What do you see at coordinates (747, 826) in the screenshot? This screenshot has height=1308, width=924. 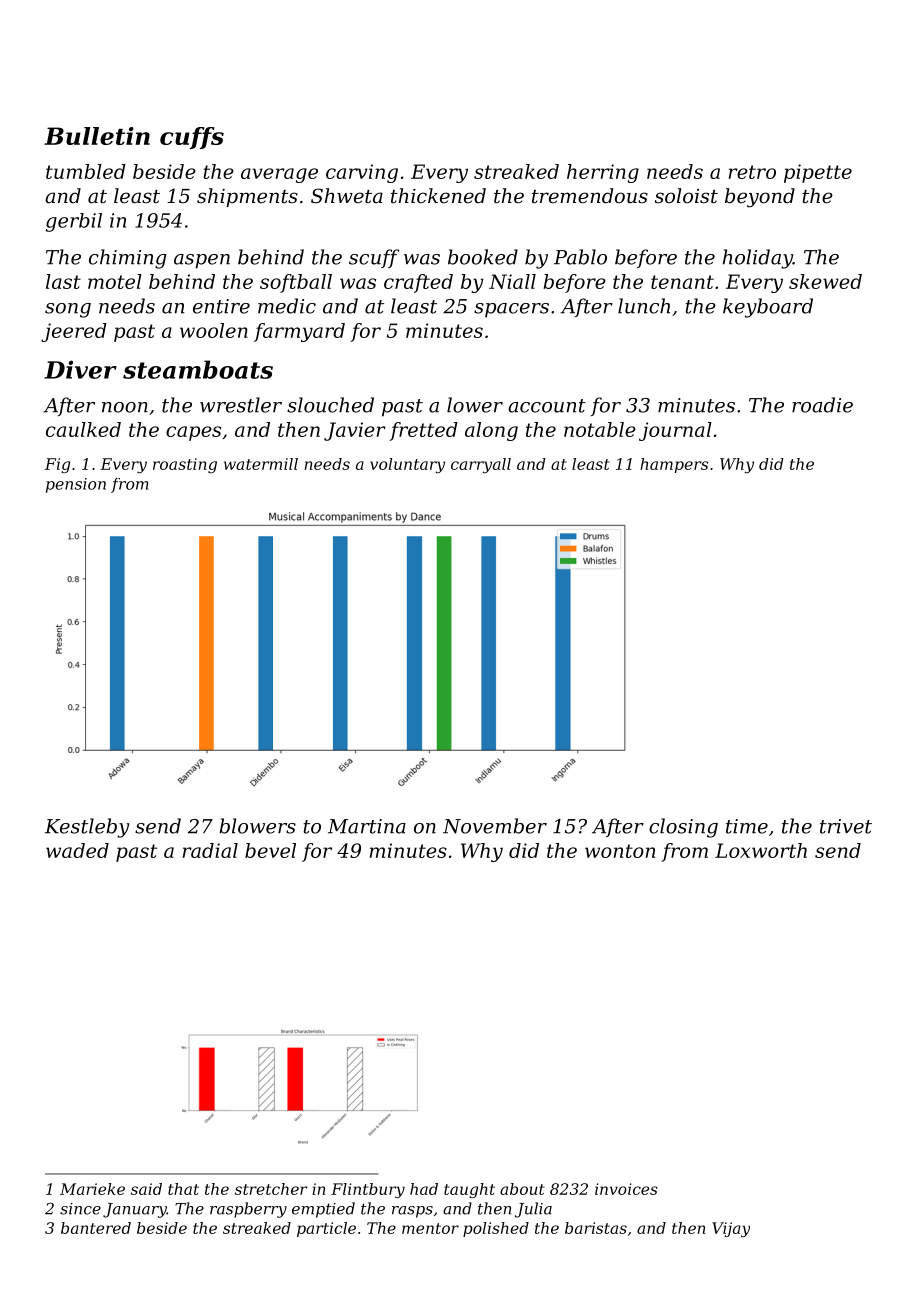 I see `time` at bounding box center [747, 826].
